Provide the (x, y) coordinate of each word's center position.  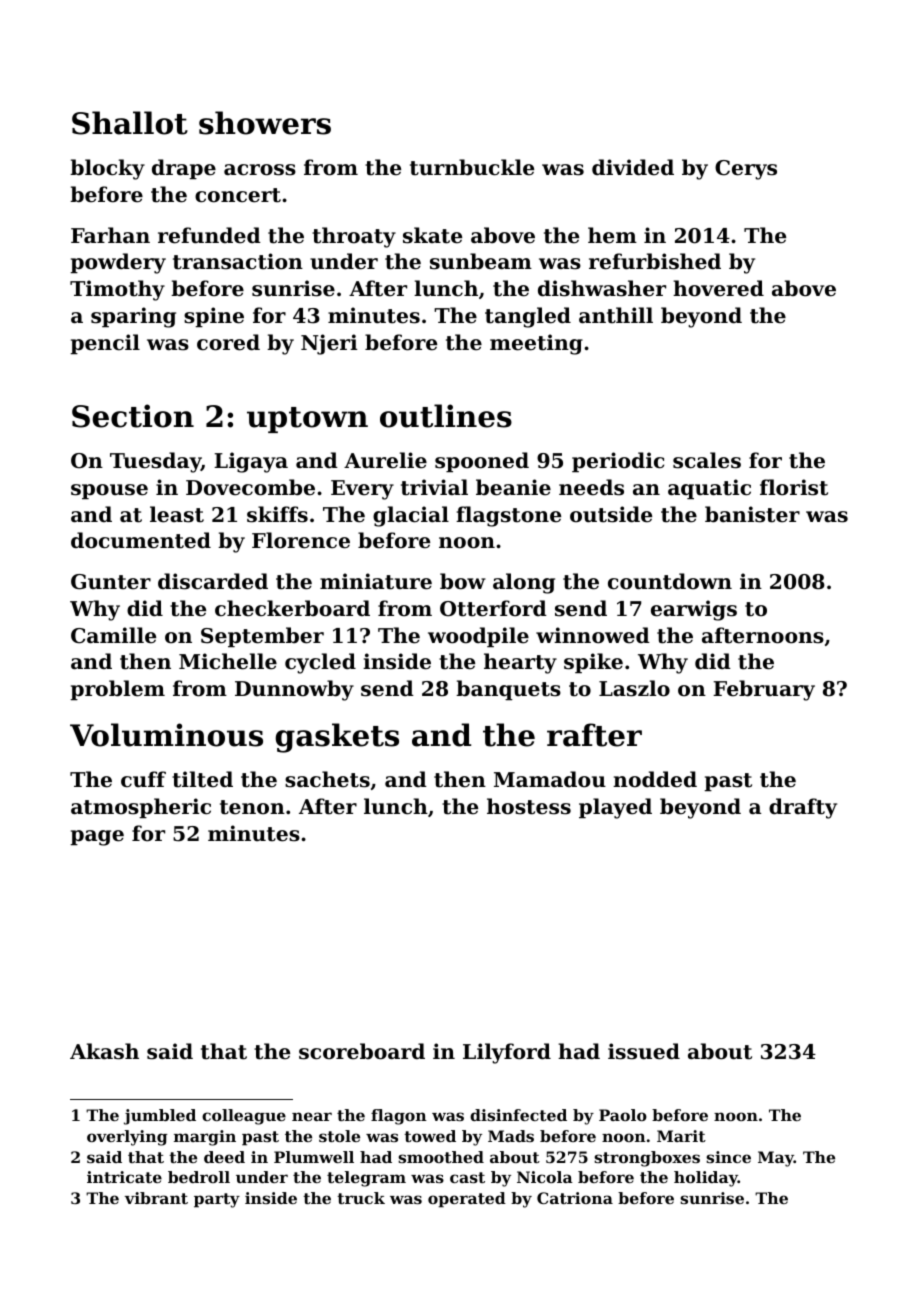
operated (467, 1200)
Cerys (746, 170)
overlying (127, 1138)
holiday (706, 1179)
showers (265, 123)
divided (633, 167)
